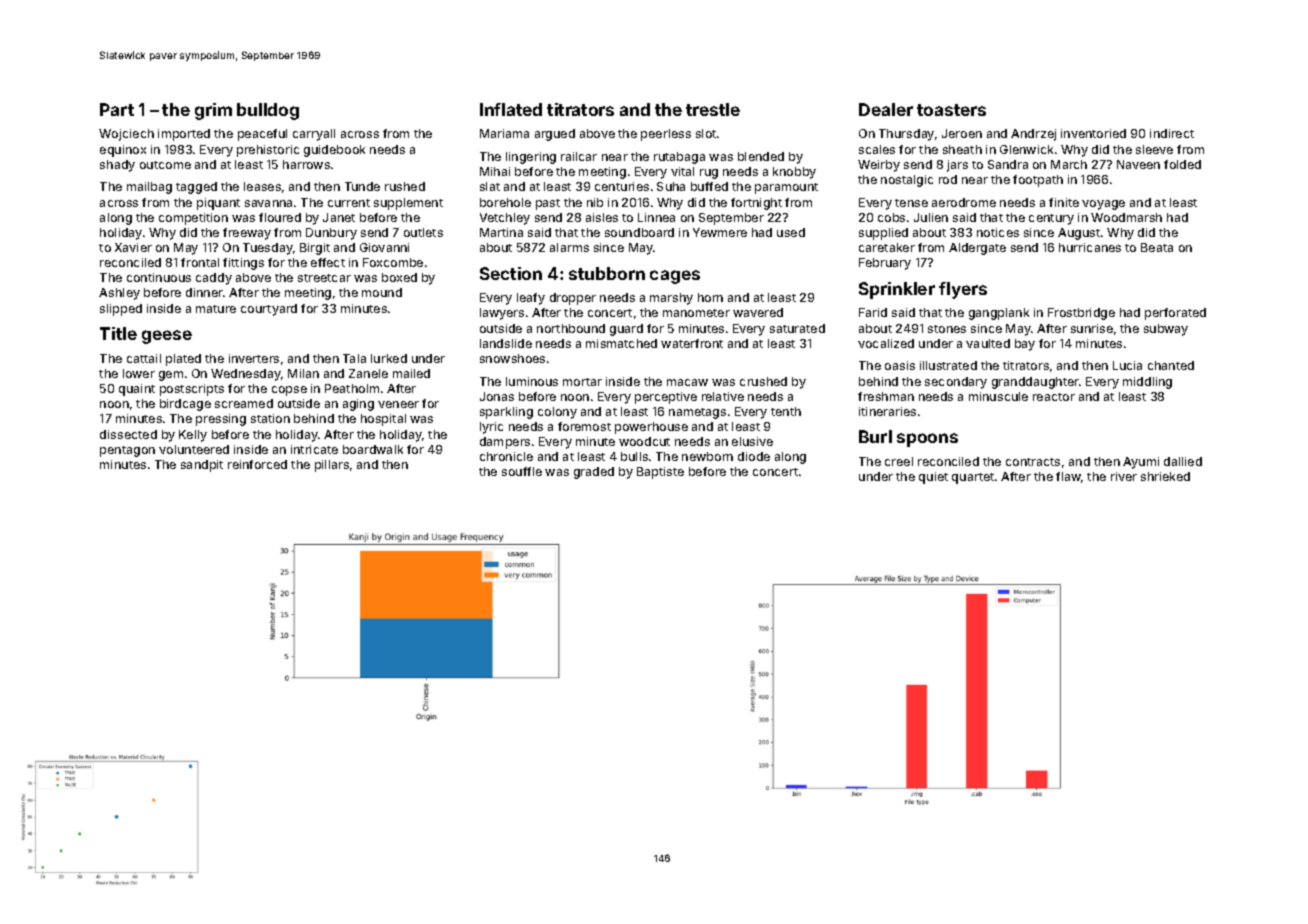 Image resolution: width=1308 pixels, height=924 pixels. I want to click on pentagon, so click(127, 451).
